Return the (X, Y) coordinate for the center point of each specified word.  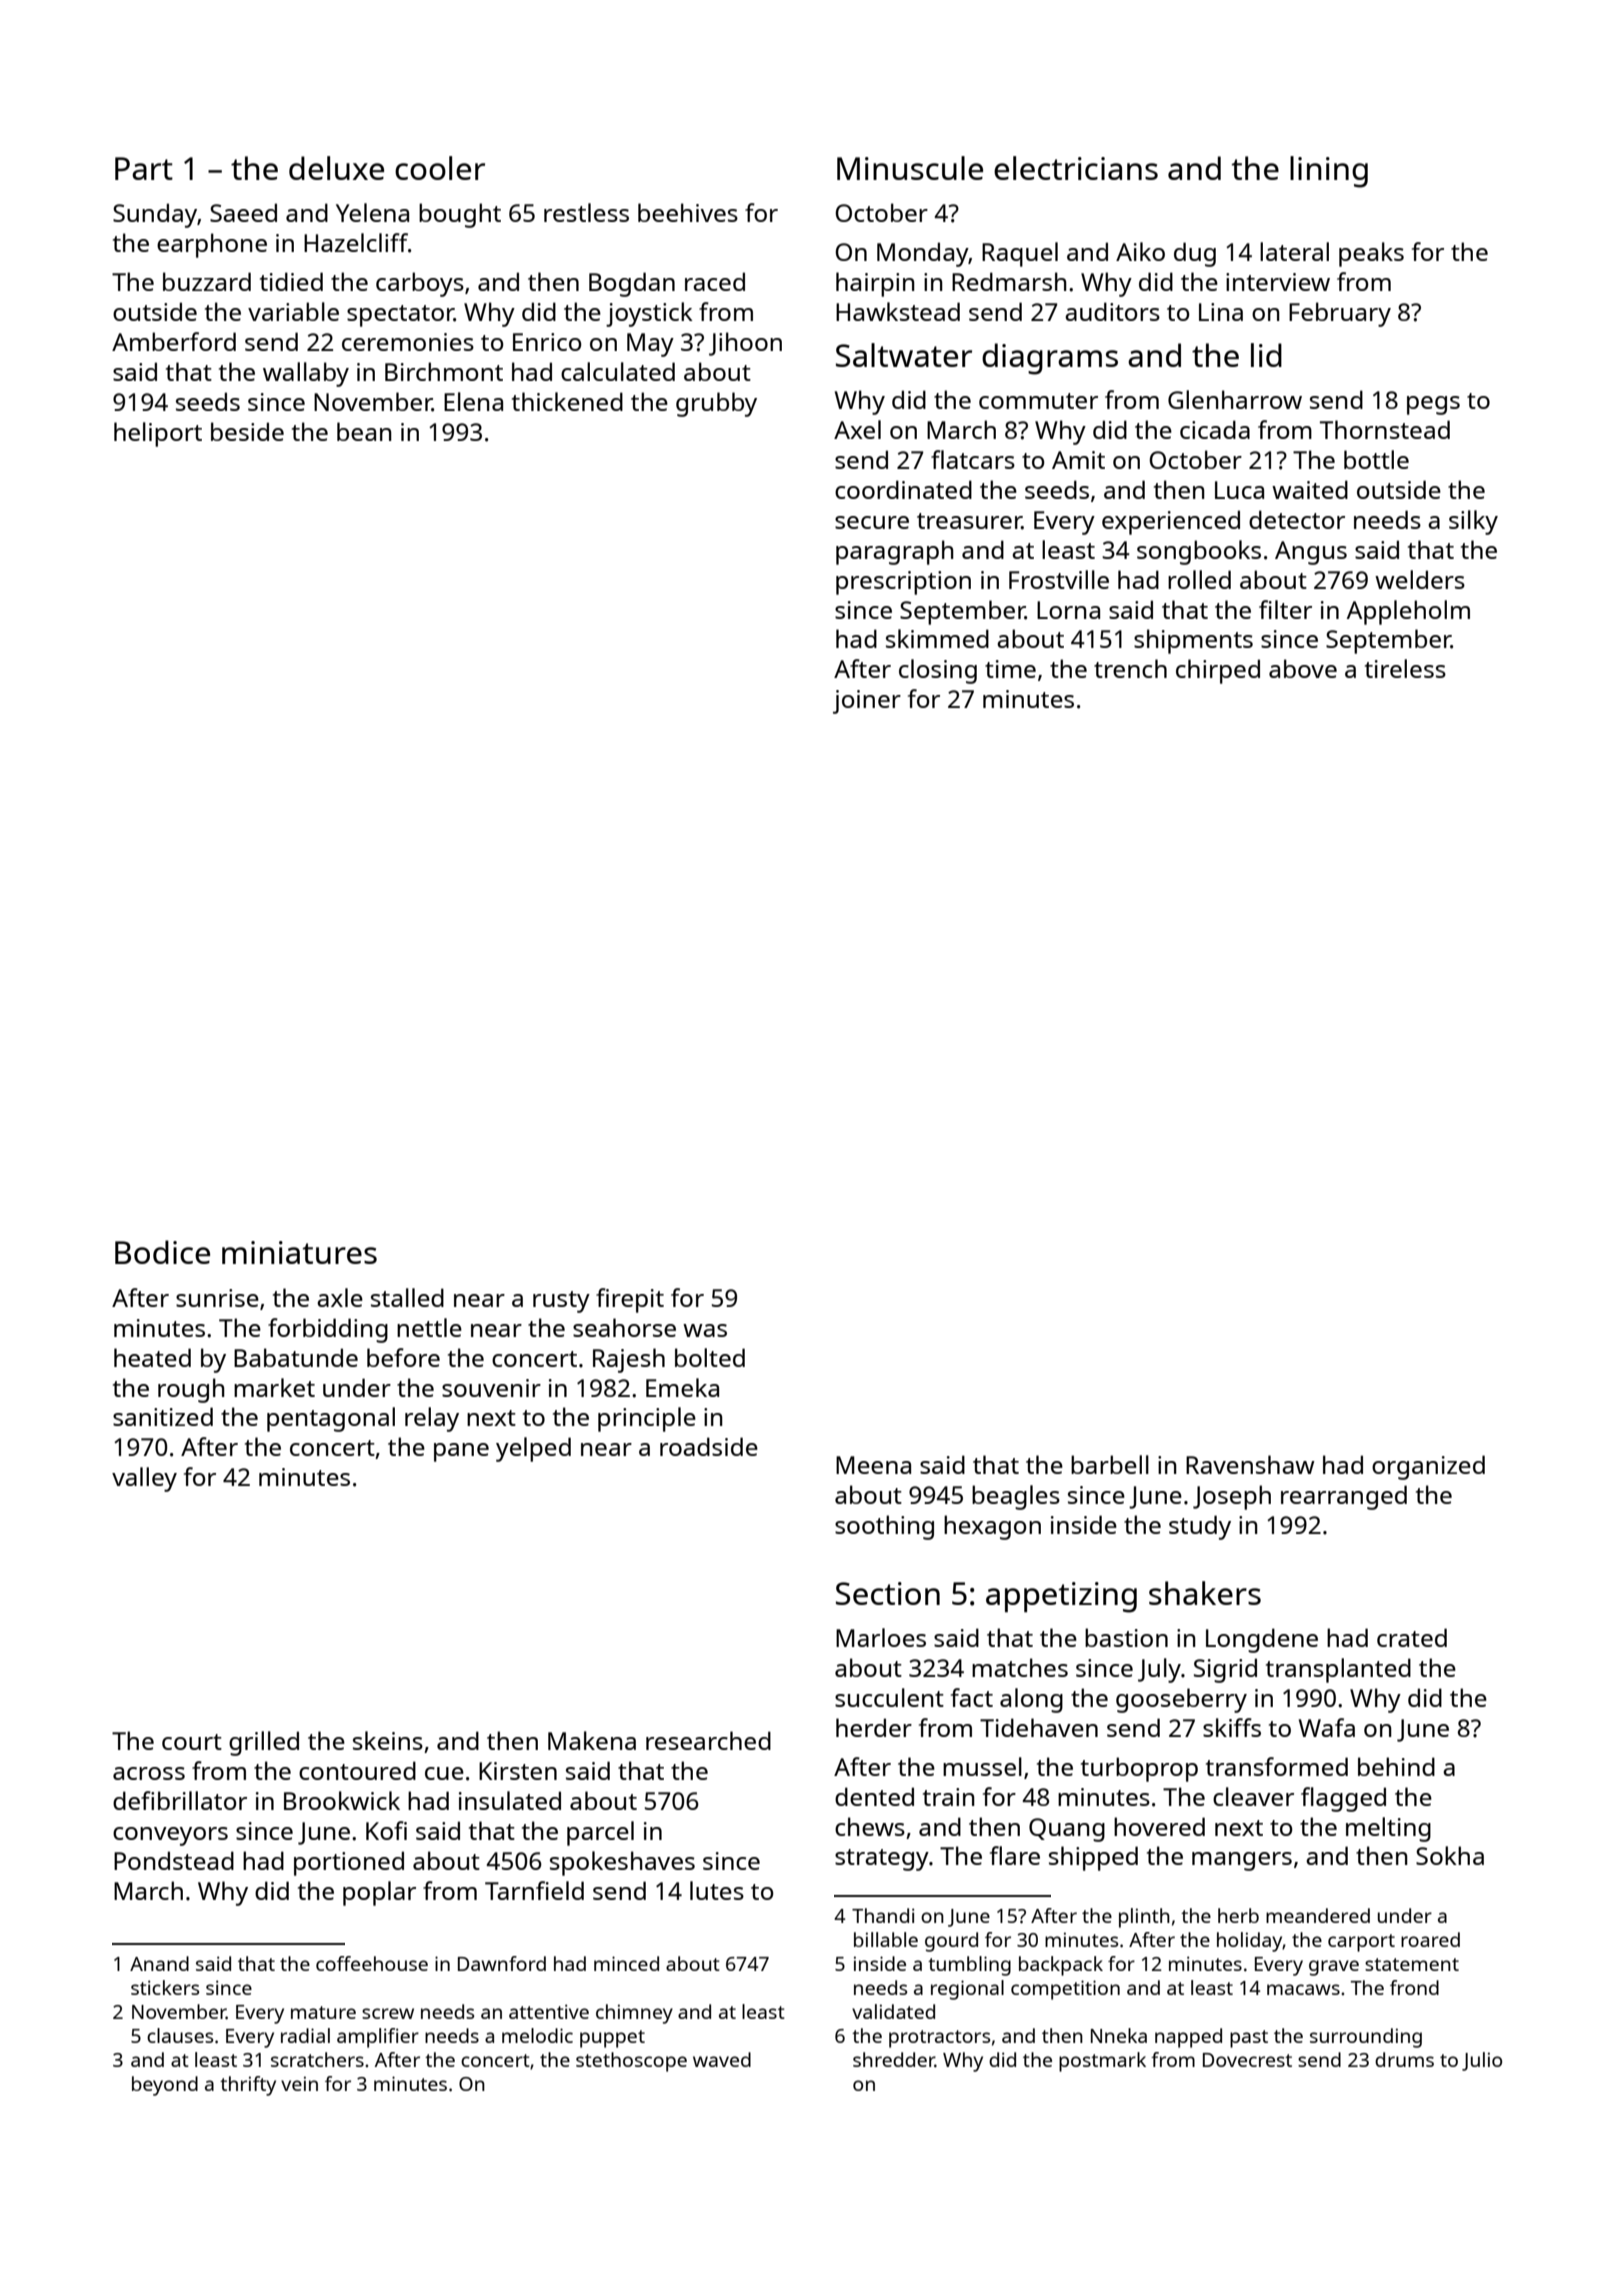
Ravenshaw (1250, 1464)
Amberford (174, 341)
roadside (709, 1446)
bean (364, 431)
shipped (1093, 1858)
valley (144, 1479)
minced (626, 1963)
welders (1420, 579)
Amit (1078, 460)
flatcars (973, 459)
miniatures (299, 1252)
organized (1428, 1467)
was (705, 1330)
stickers (165, 1987)
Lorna (1068, 610)
